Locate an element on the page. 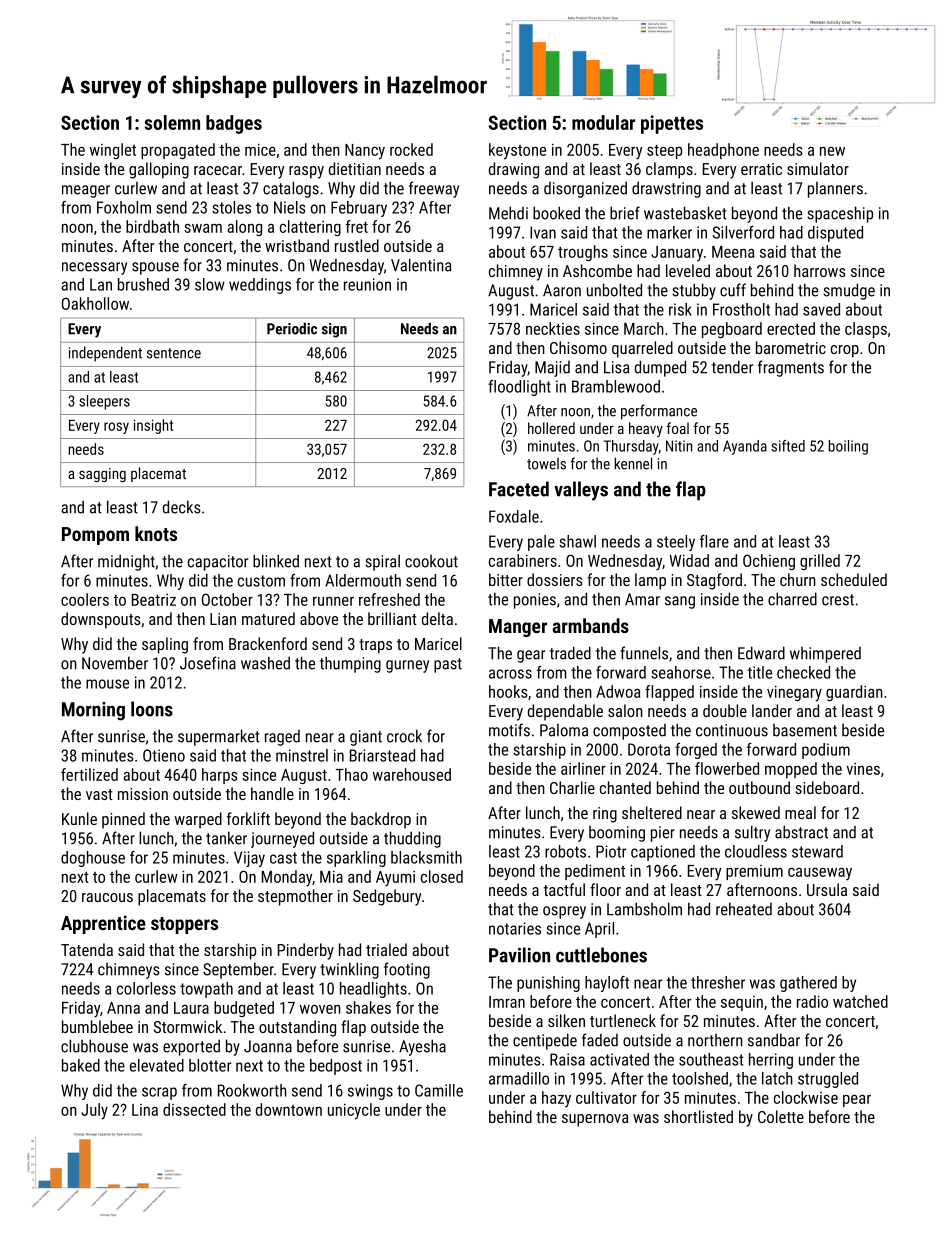  floodlight is located at coordinates (519, 388).
